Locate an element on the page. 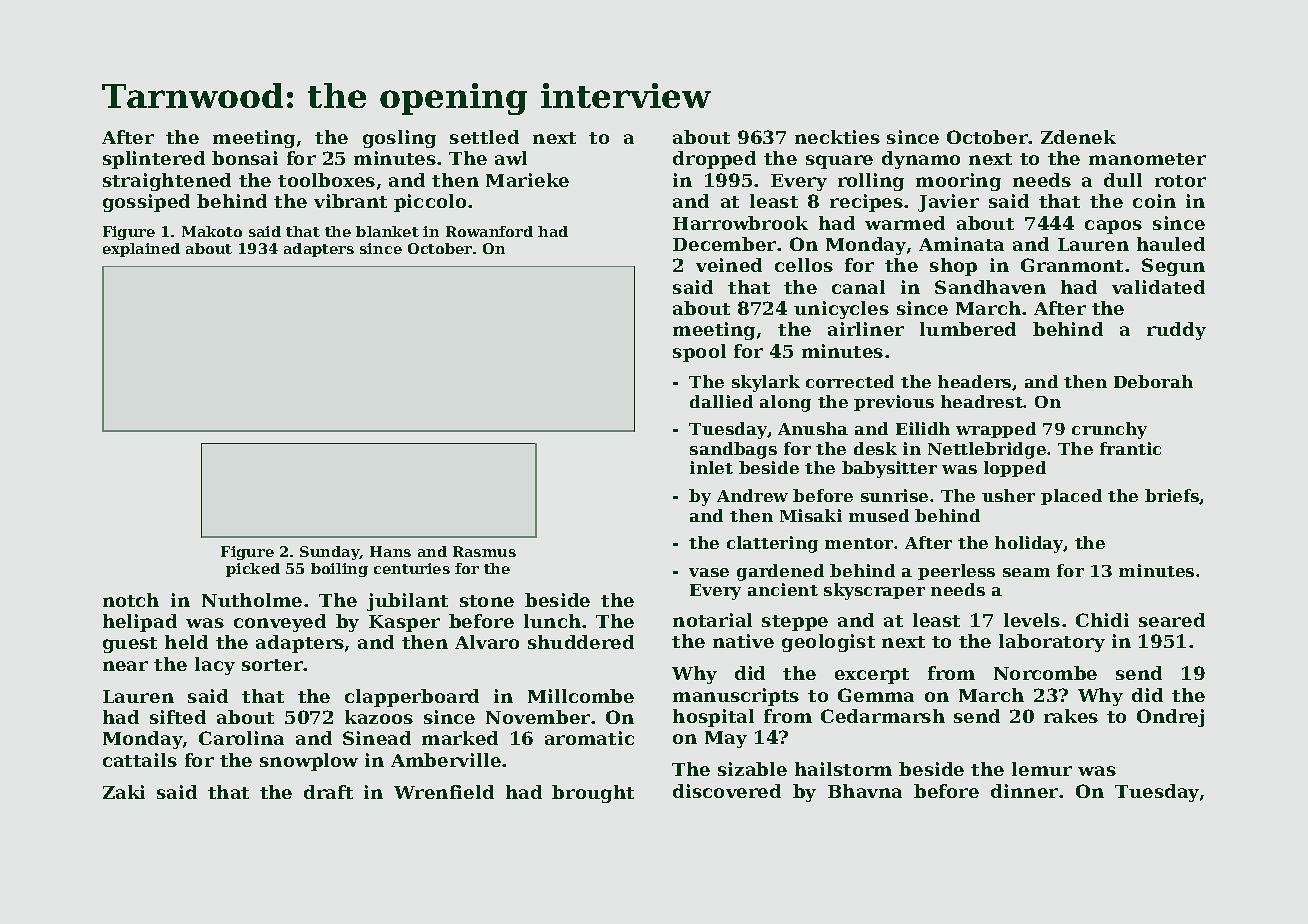 The image size is (1308, 924). dinner is located at coordinates (1024, 791).
